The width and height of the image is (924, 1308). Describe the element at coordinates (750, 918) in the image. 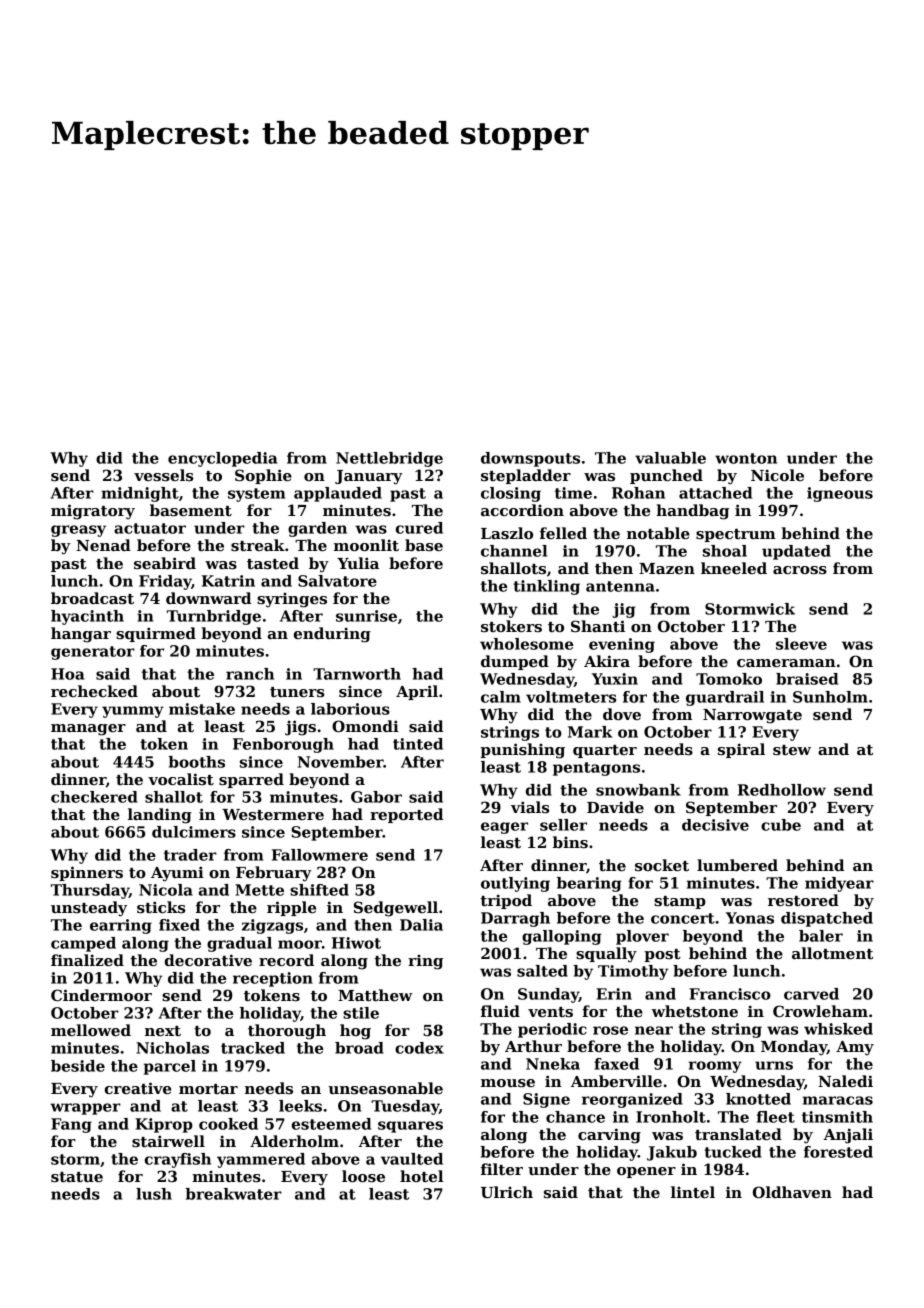

I see `Yonas` at that location.
